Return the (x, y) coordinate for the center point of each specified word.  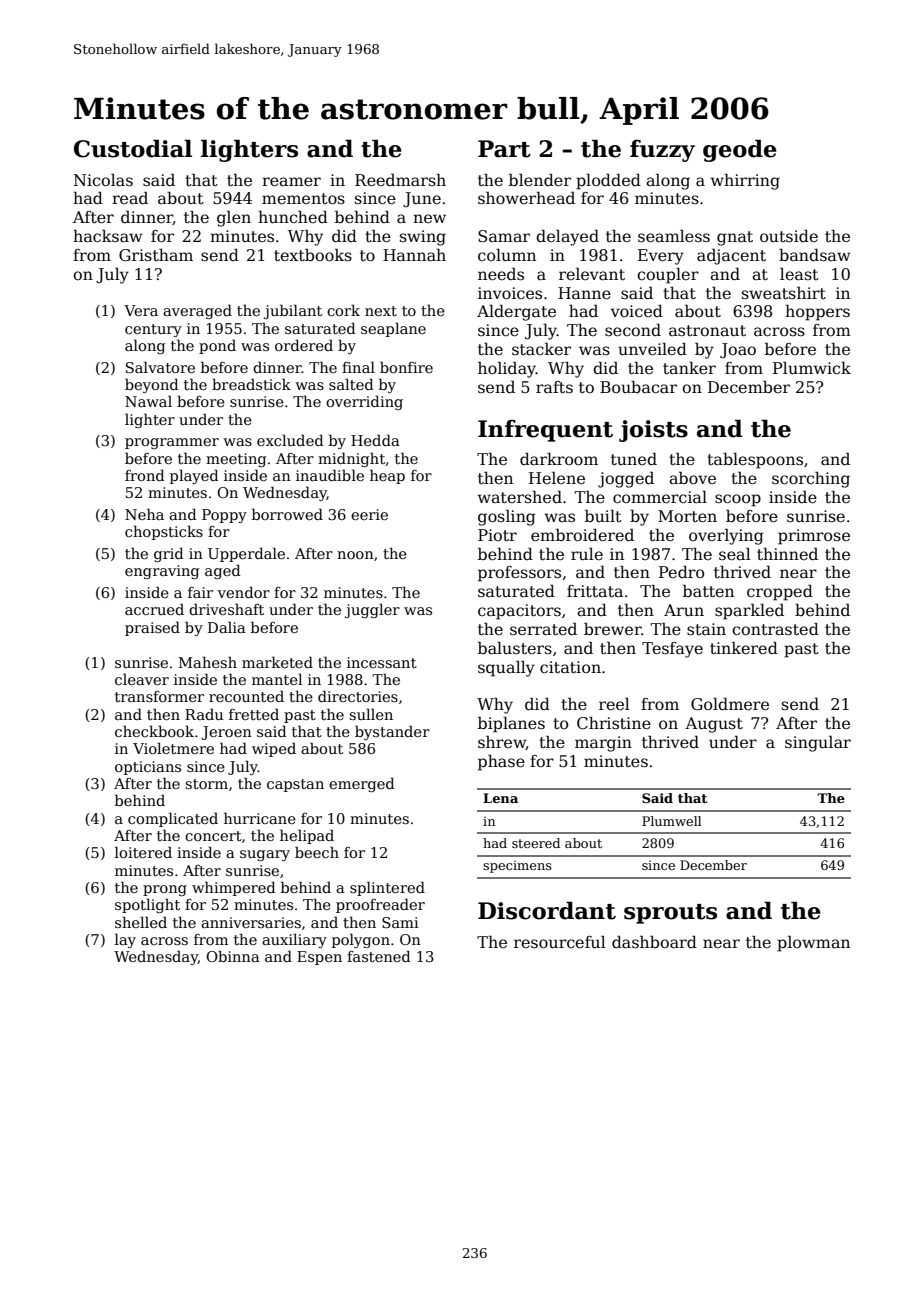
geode (740, 150)
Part (504, 149)
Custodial (133, 148)
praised (152, 628)
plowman (813, 944)
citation (570, 667)
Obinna (233, 956)
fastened (379, 956)
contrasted (775, 629)
